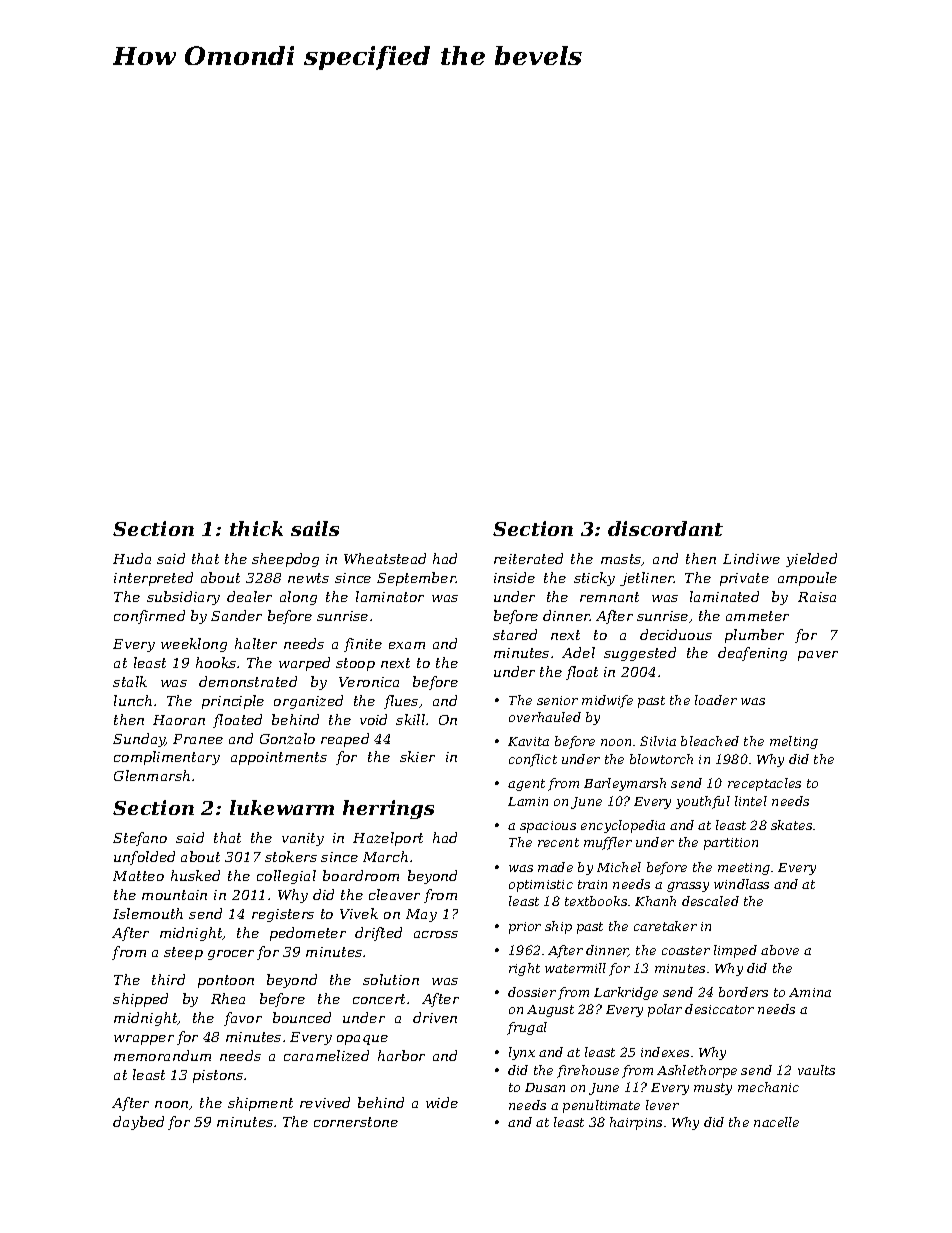 The height and width of the screenshot is (1233, 952). Describe the element at coordinates (132, 558) in the screenshot. I see `Huda` at that location.
